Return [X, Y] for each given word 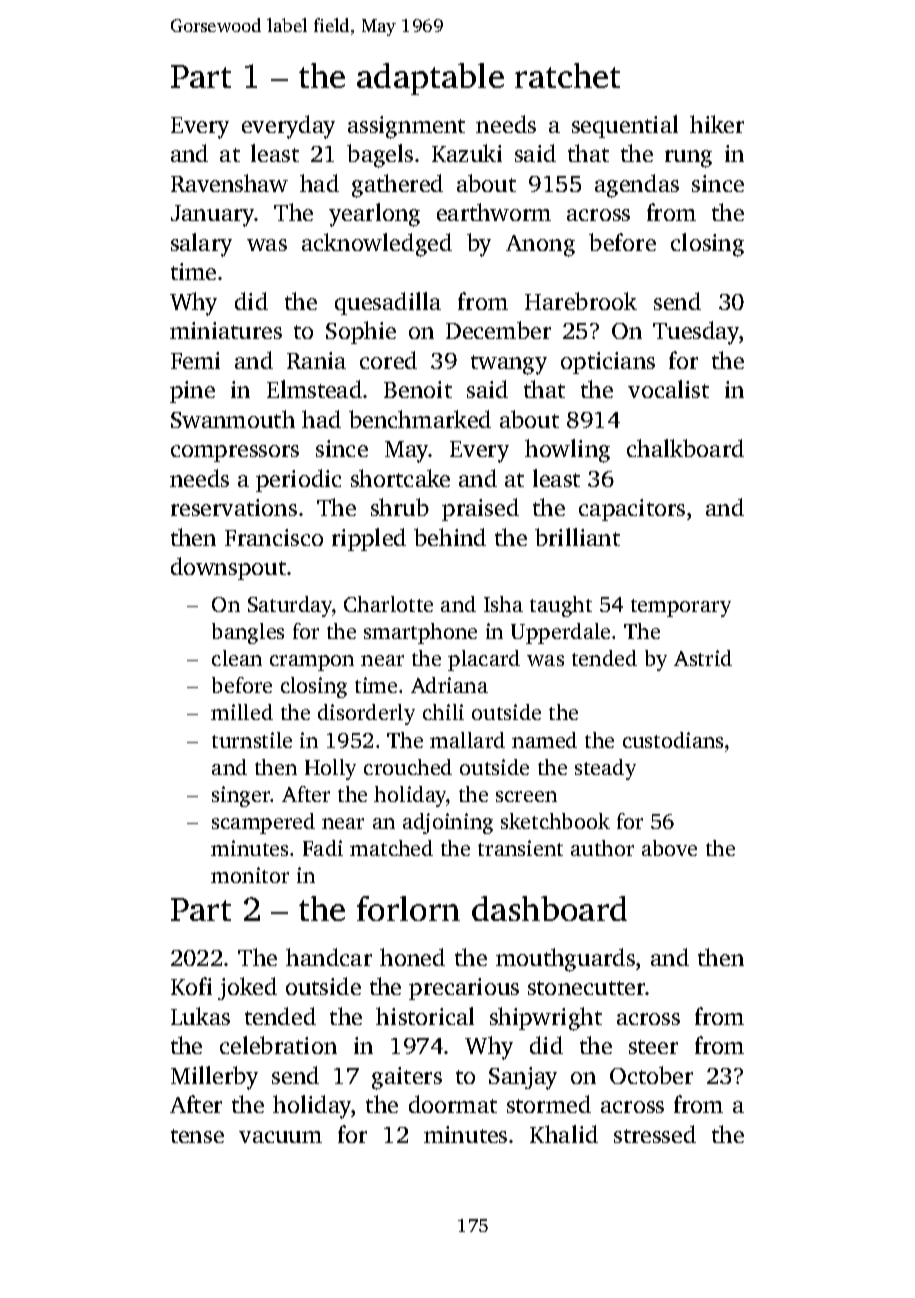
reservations [234, 507]
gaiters [407, 1078]
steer [653, 1047]
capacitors [632, 510]
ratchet [567, 75]
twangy [509, 365]
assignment [406, 127]
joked [247, 988]
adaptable [430, 79]
